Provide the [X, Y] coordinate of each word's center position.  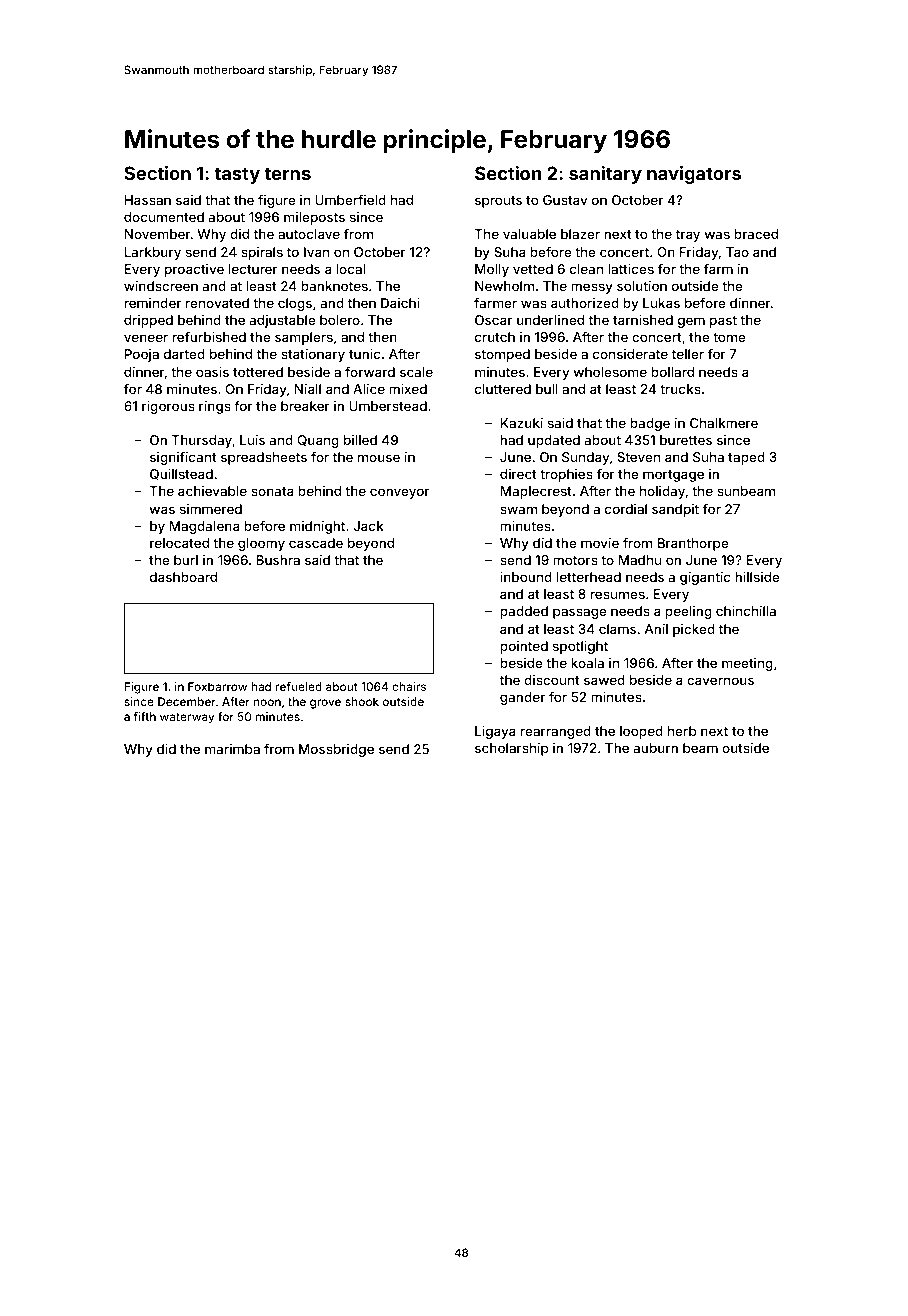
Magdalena [204, 527]
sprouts [498, 202]
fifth [145, 716]
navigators [694, 175]
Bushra [278, 560]
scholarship [511, 749]
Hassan [148, 200]
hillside [757, 577]
